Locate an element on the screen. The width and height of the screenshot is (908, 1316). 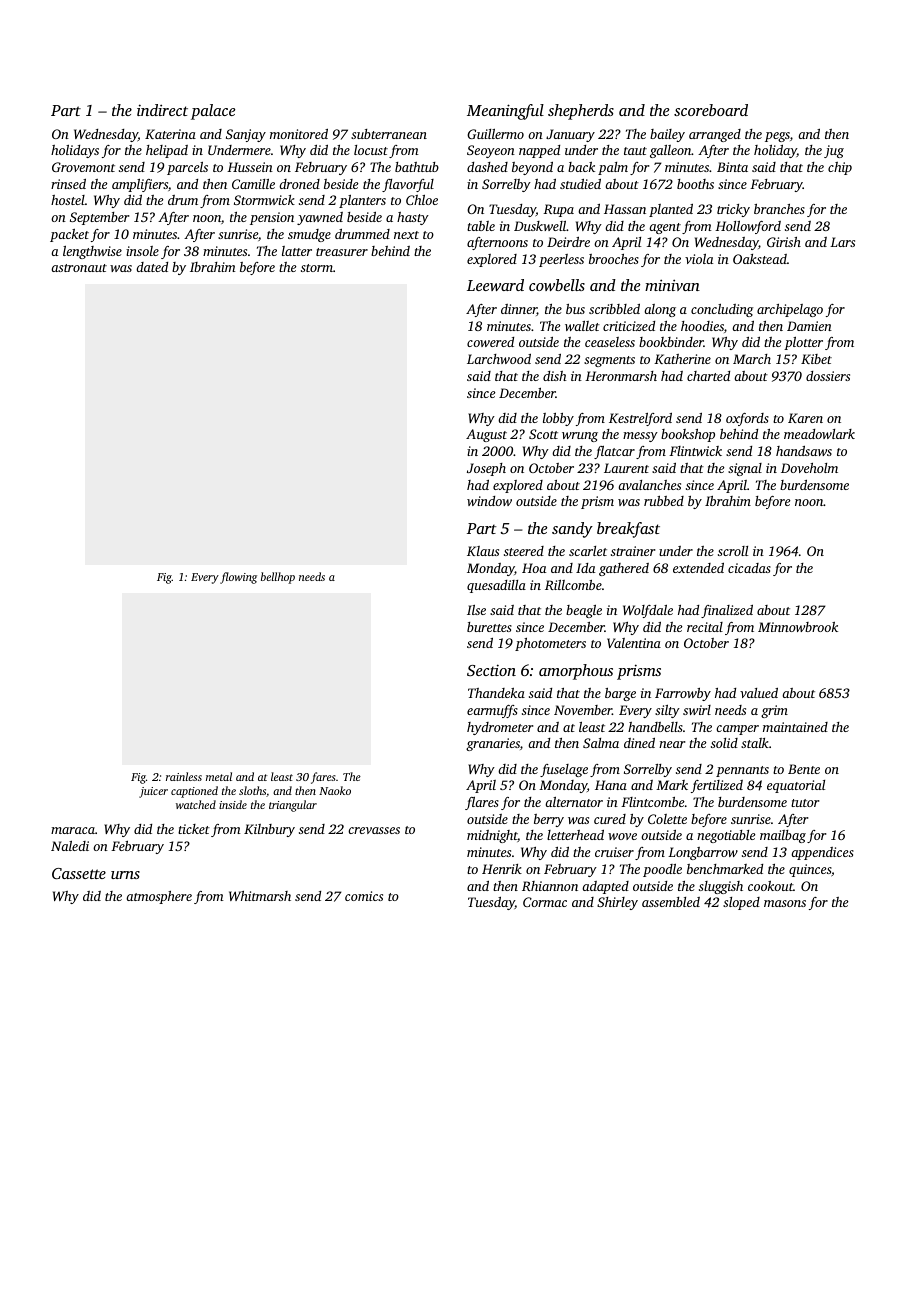
flowing is located at coordinates (238, 578).
